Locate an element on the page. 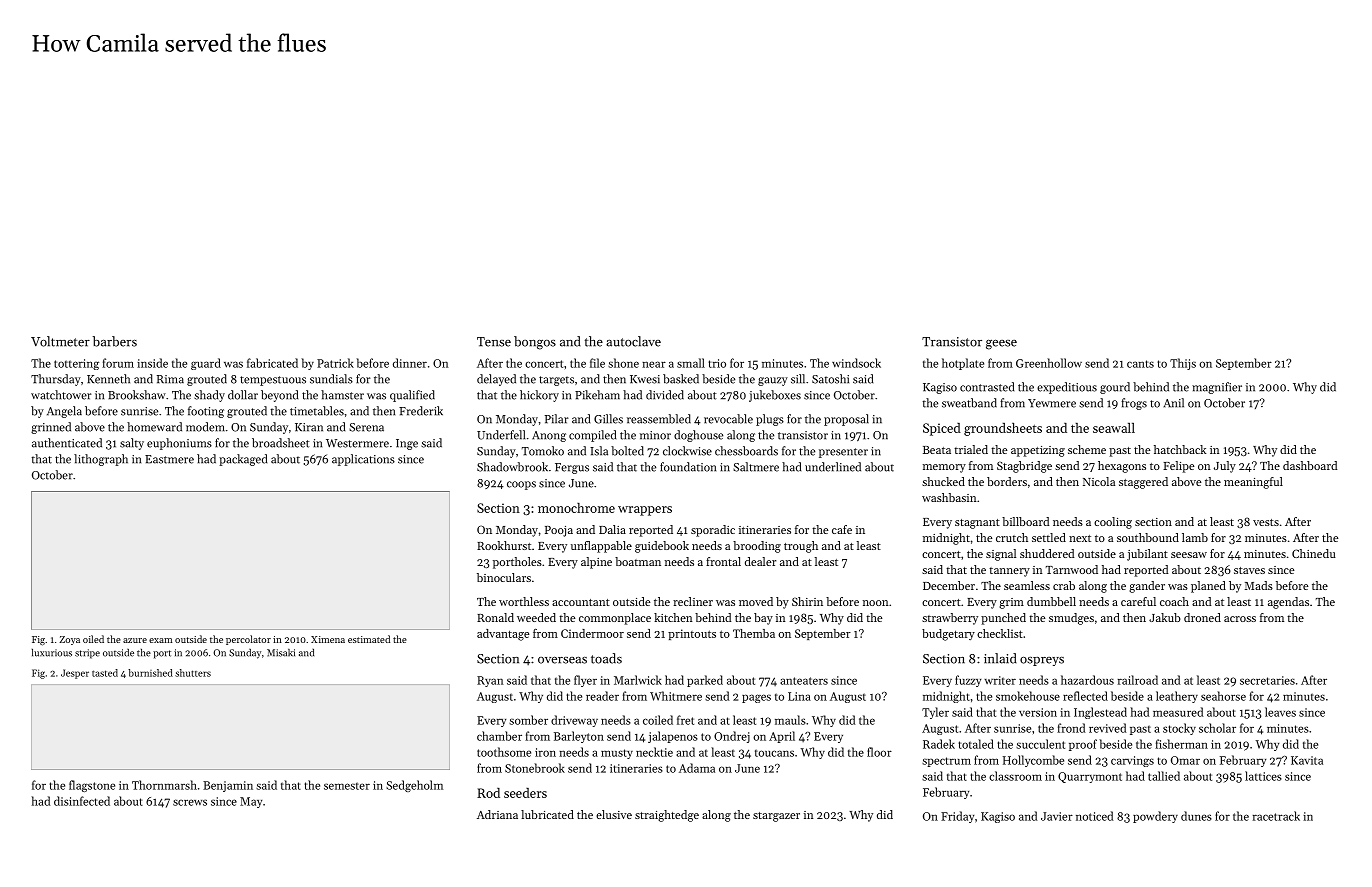 The height and width of the page is (887, 1372). stargazer is located at coordinates (776, 817).
